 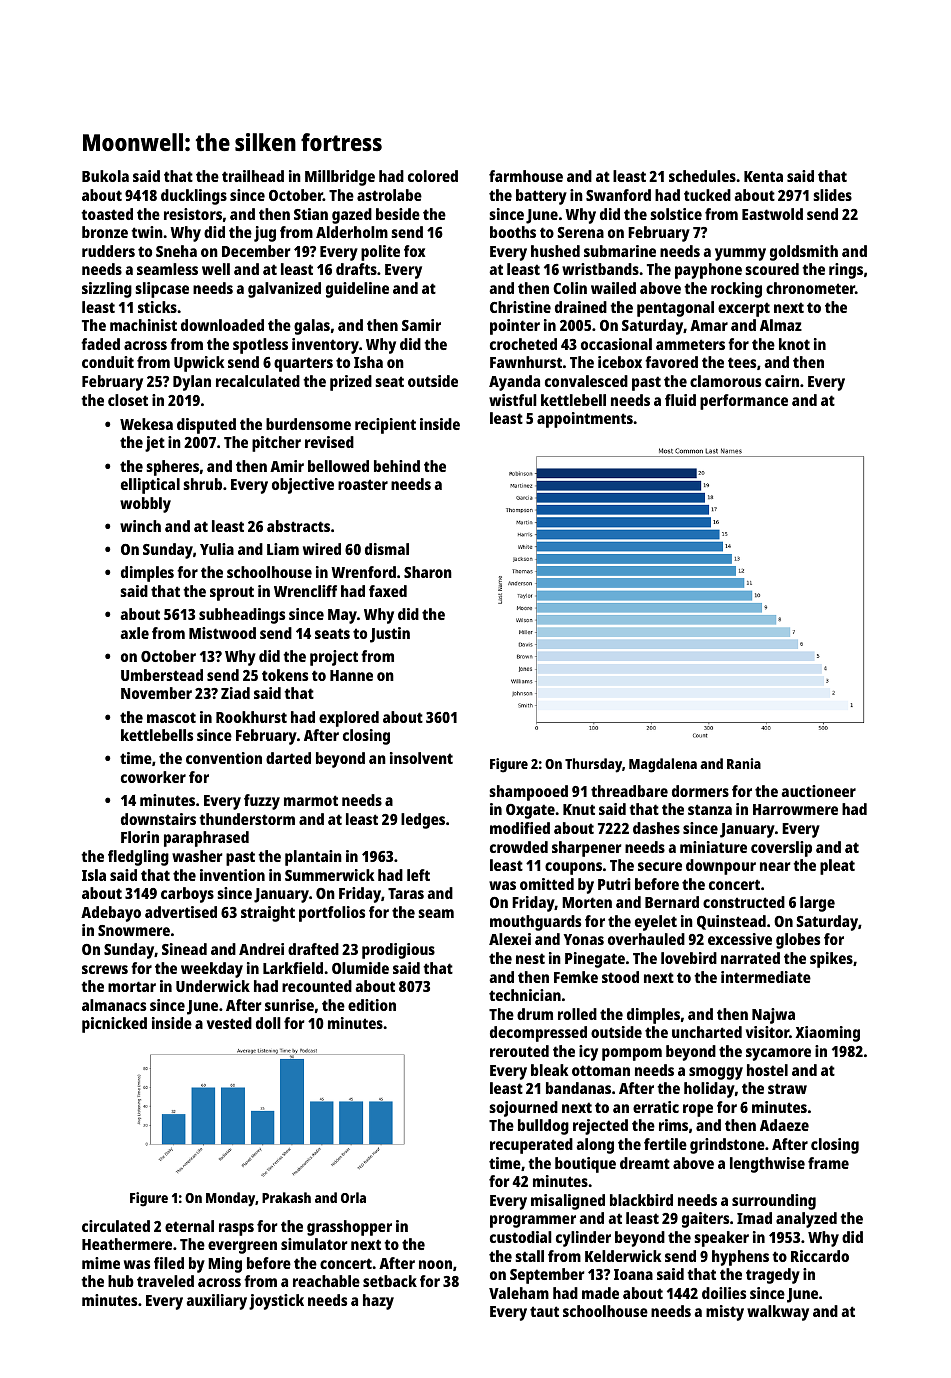 What do you see at coordinates (423, 821) in the screenshot?
I see `ledges` at bounding box center [423, 821].
